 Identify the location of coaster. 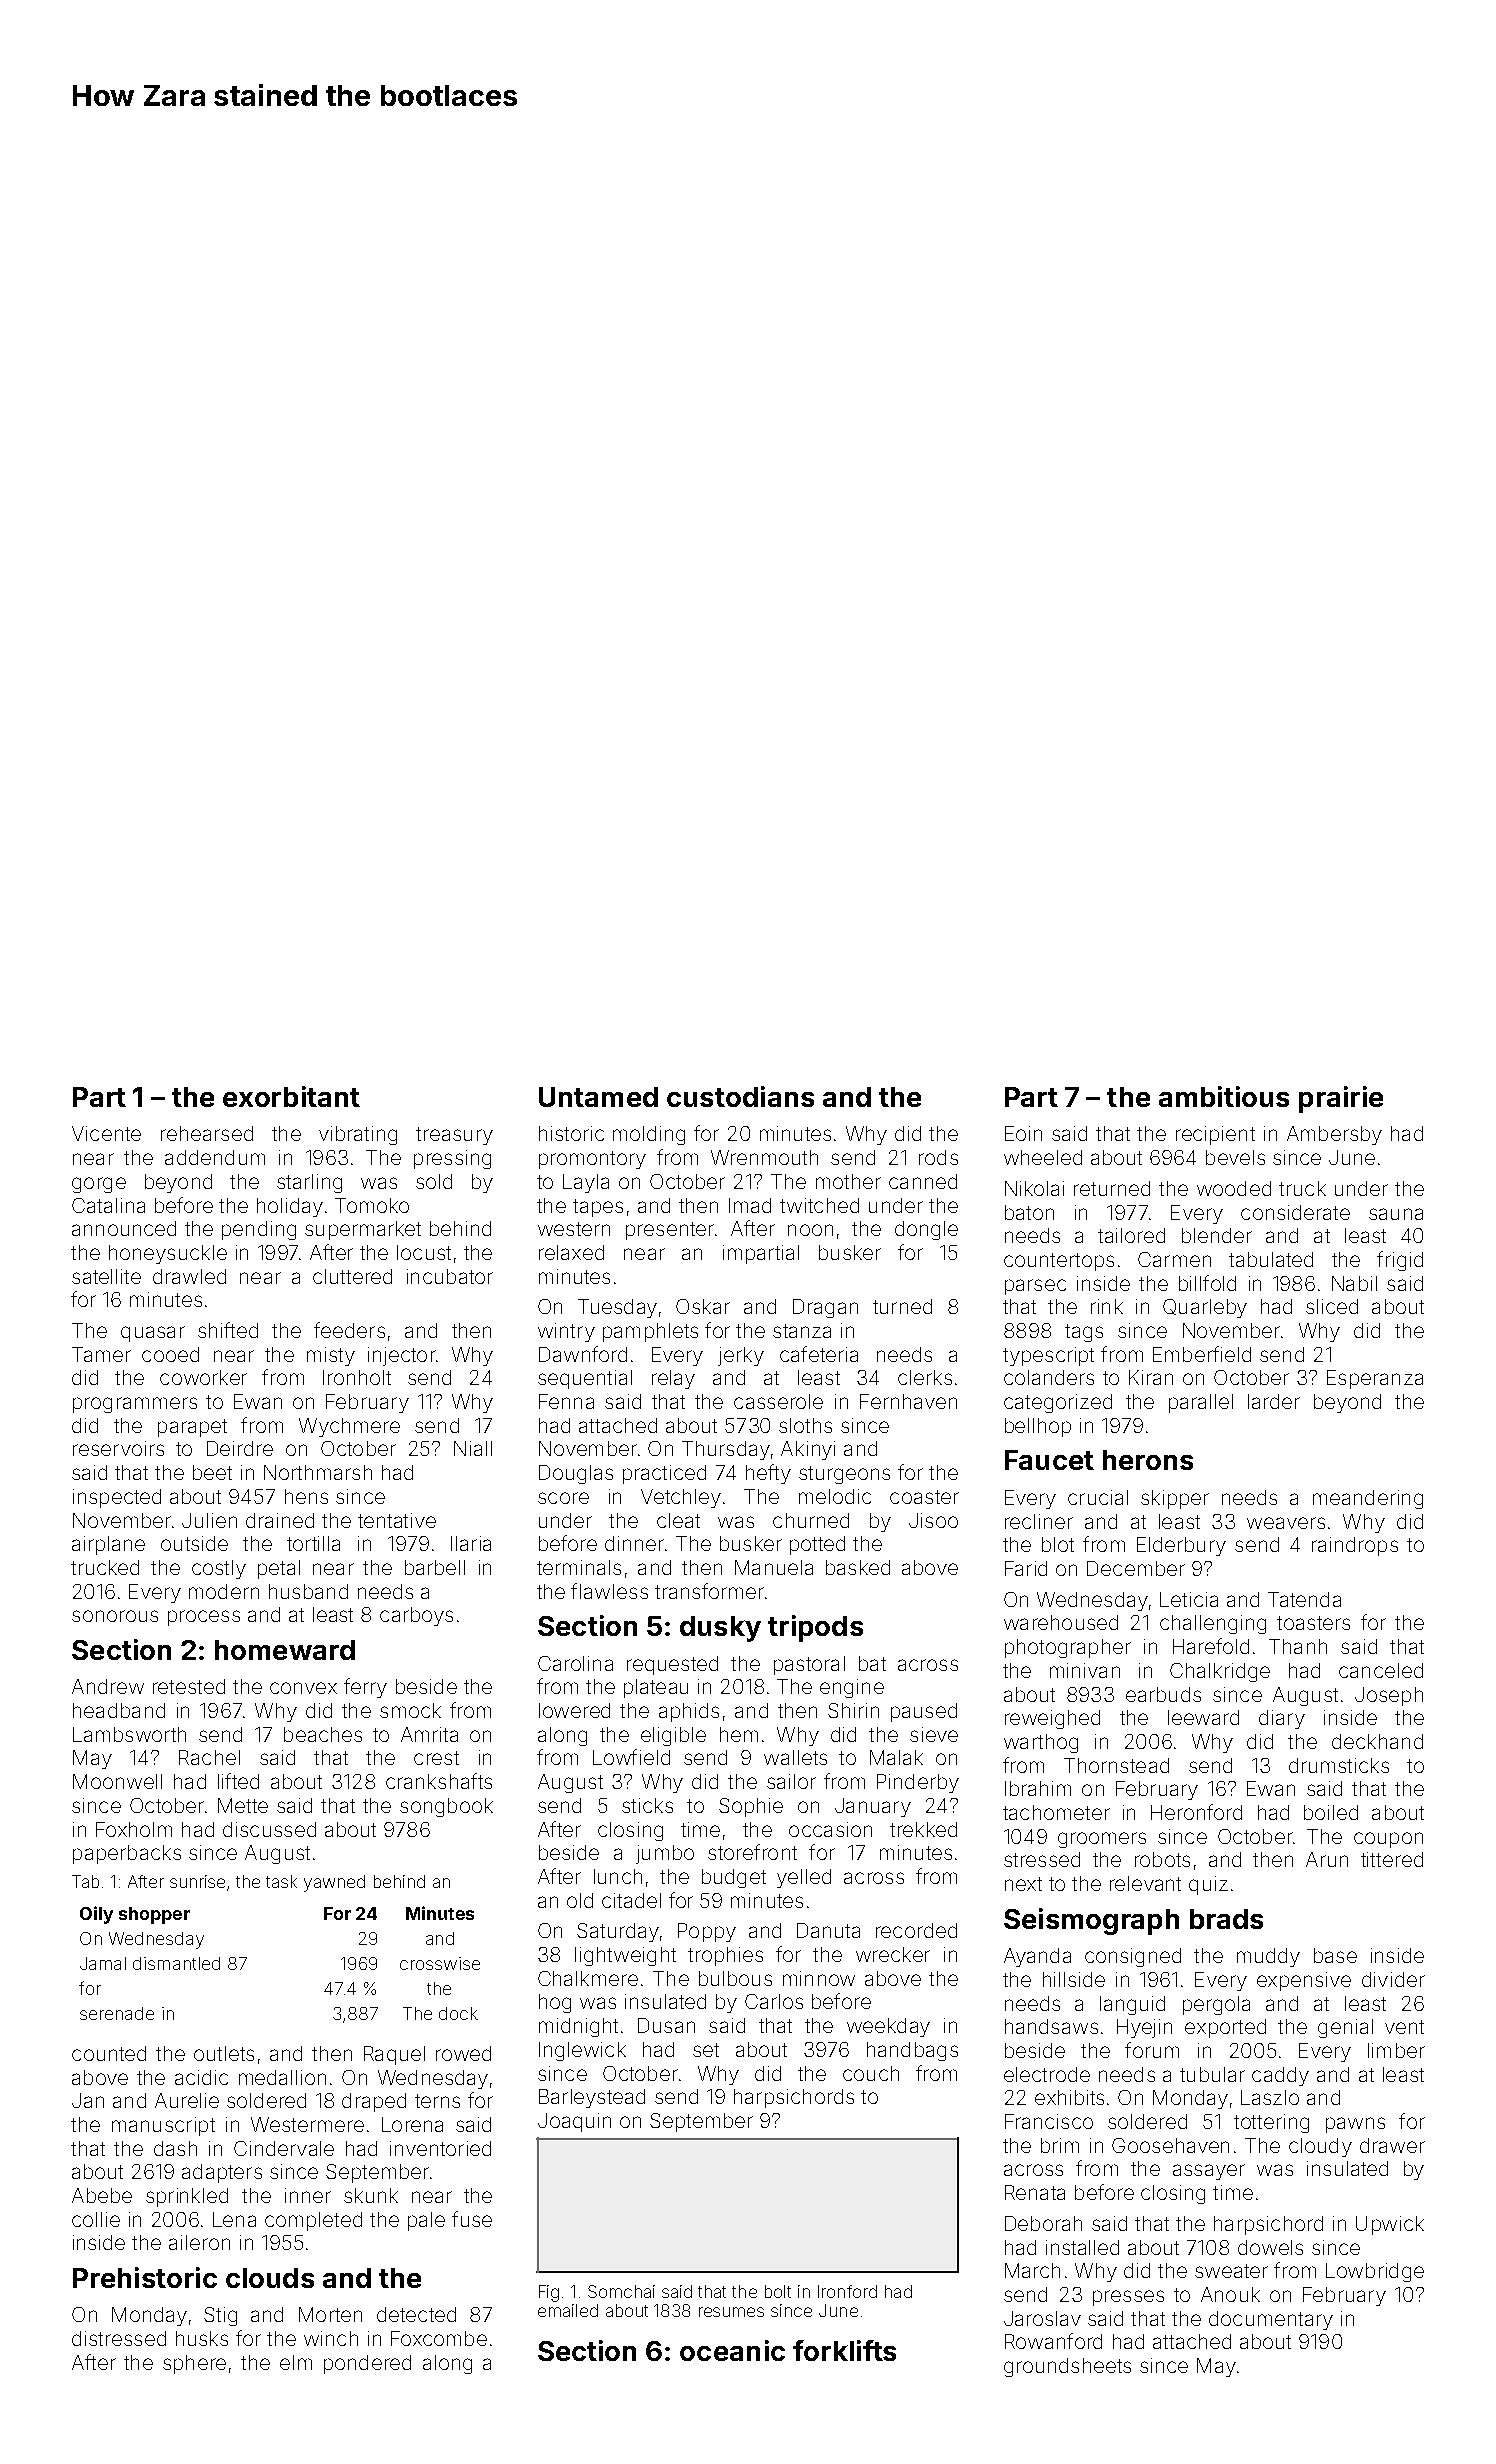
(924, 1497).
